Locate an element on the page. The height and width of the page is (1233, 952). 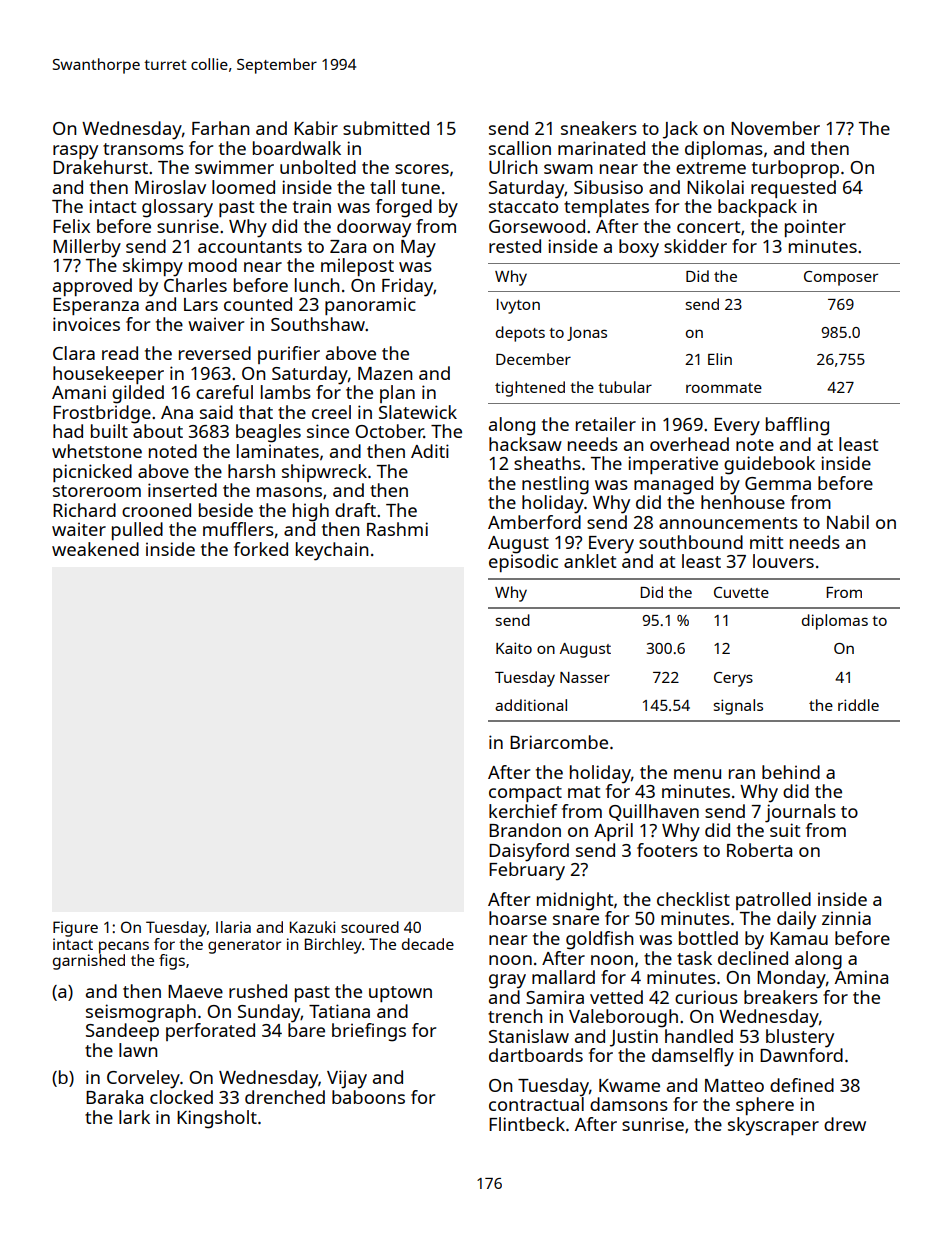
doorway is located at coordinates (374, 228).
